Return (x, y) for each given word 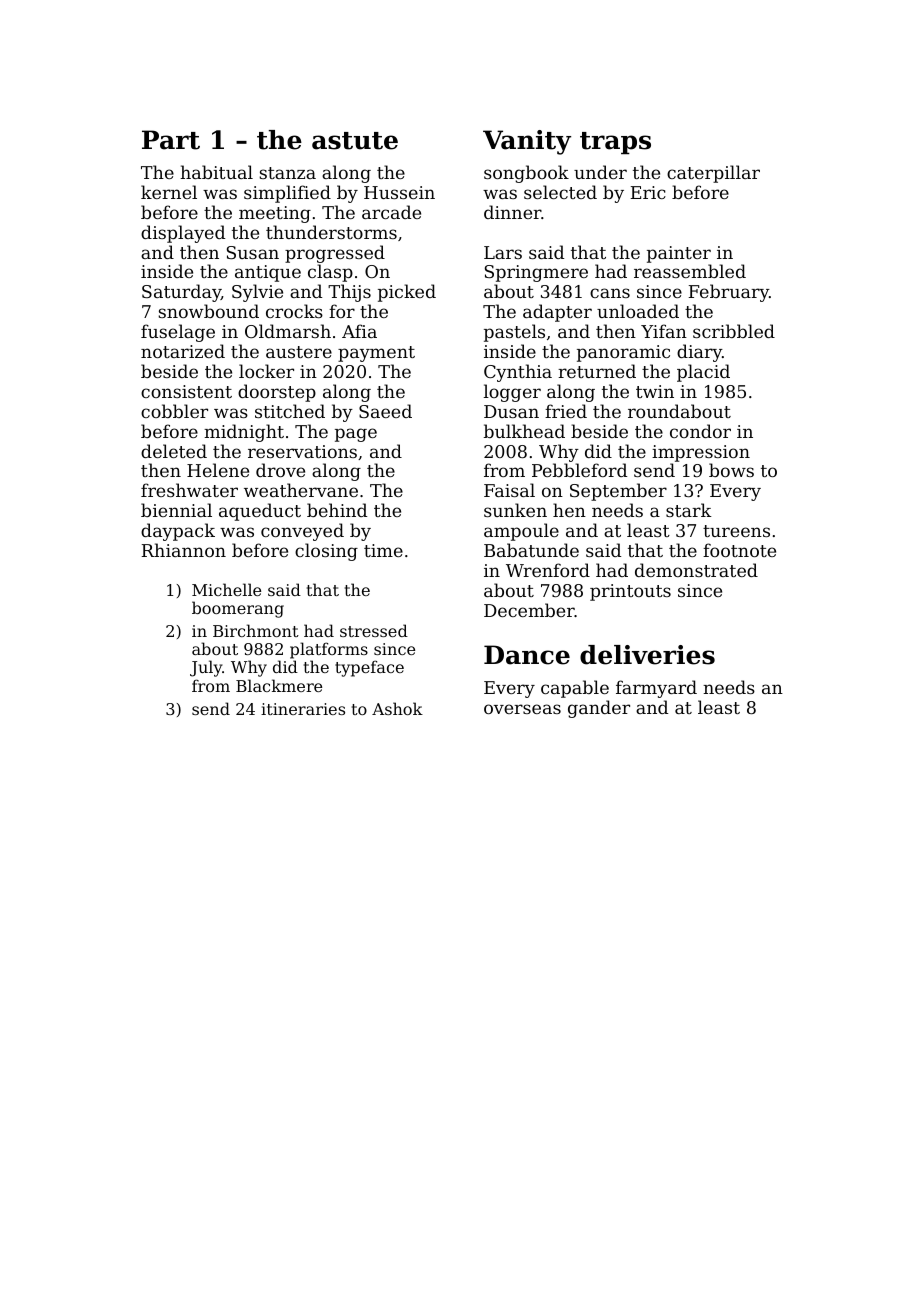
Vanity (527, 142)
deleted (174, 451)
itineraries (303, 709)
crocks (294, 311)
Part (171, 140)
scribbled (734, 331)
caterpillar (713, 174)
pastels (514, 333)
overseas (522, 709)
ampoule (521, 532)
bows (731, 470)
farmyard (656, 689)
